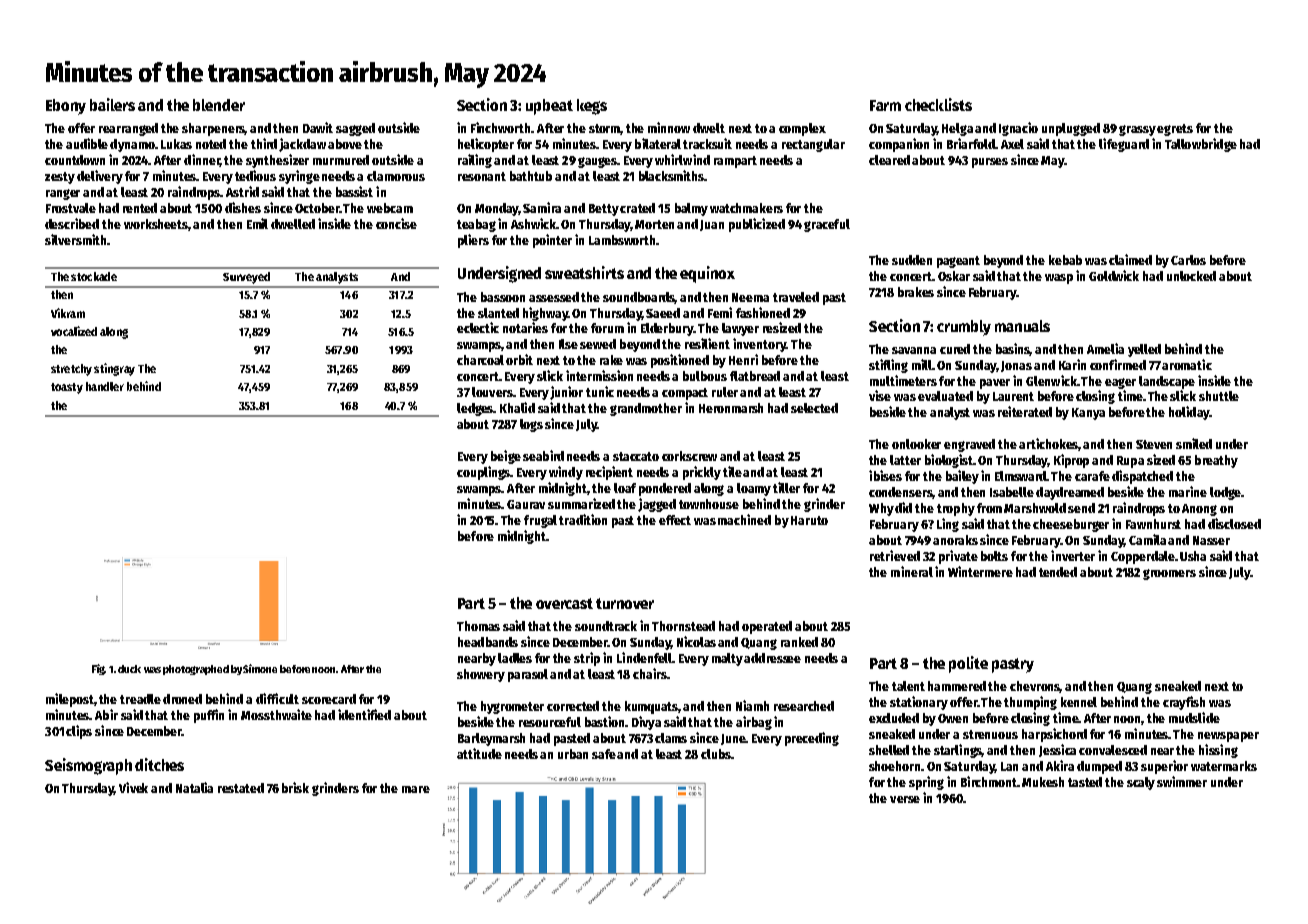 The height and width of the screenshot is (924, 1308). Describe the element at coordinates (67, 388) in the screenshot. I see `toasty` at that location.
